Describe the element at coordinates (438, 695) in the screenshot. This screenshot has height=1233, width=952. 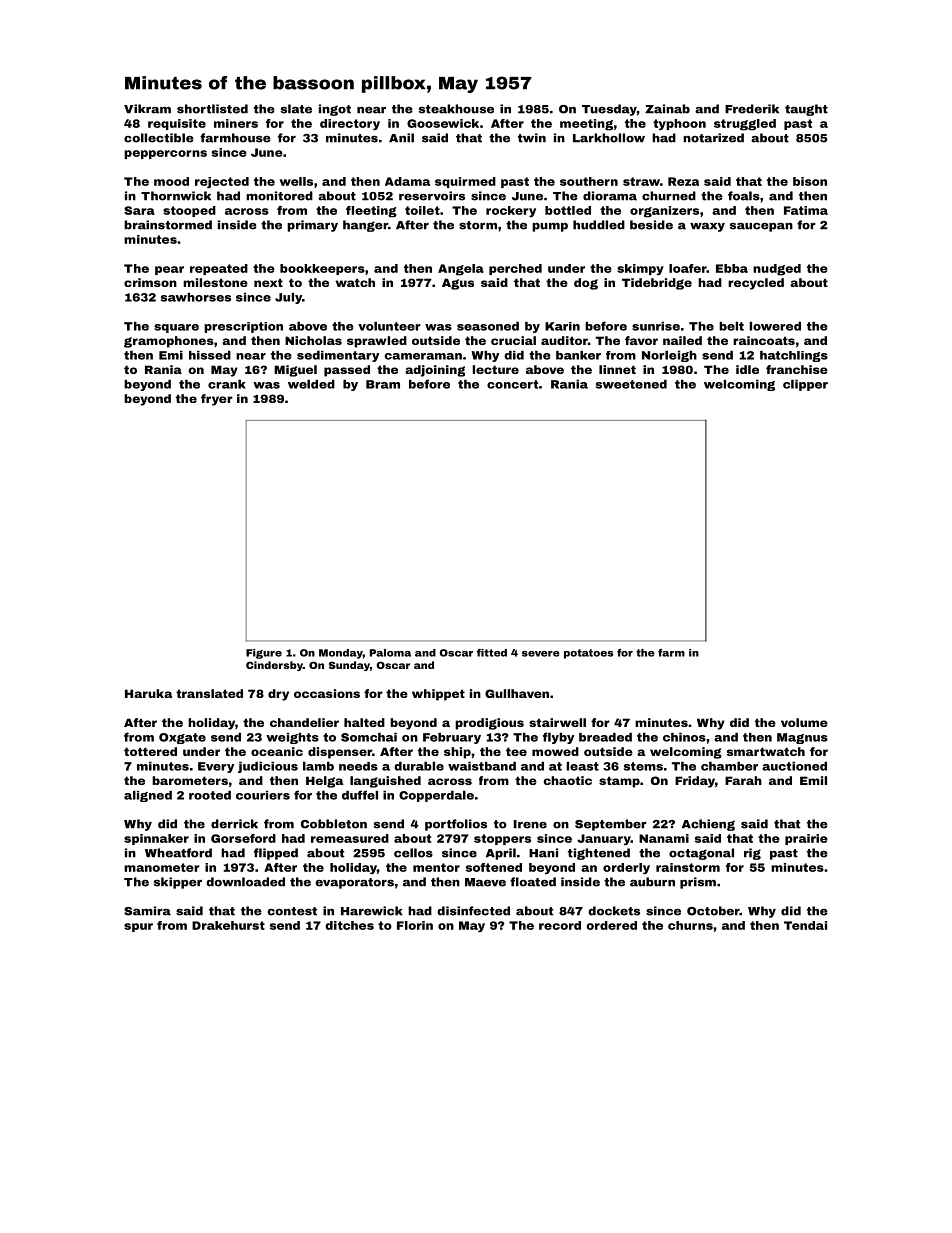
I see `whippet` at that location.
